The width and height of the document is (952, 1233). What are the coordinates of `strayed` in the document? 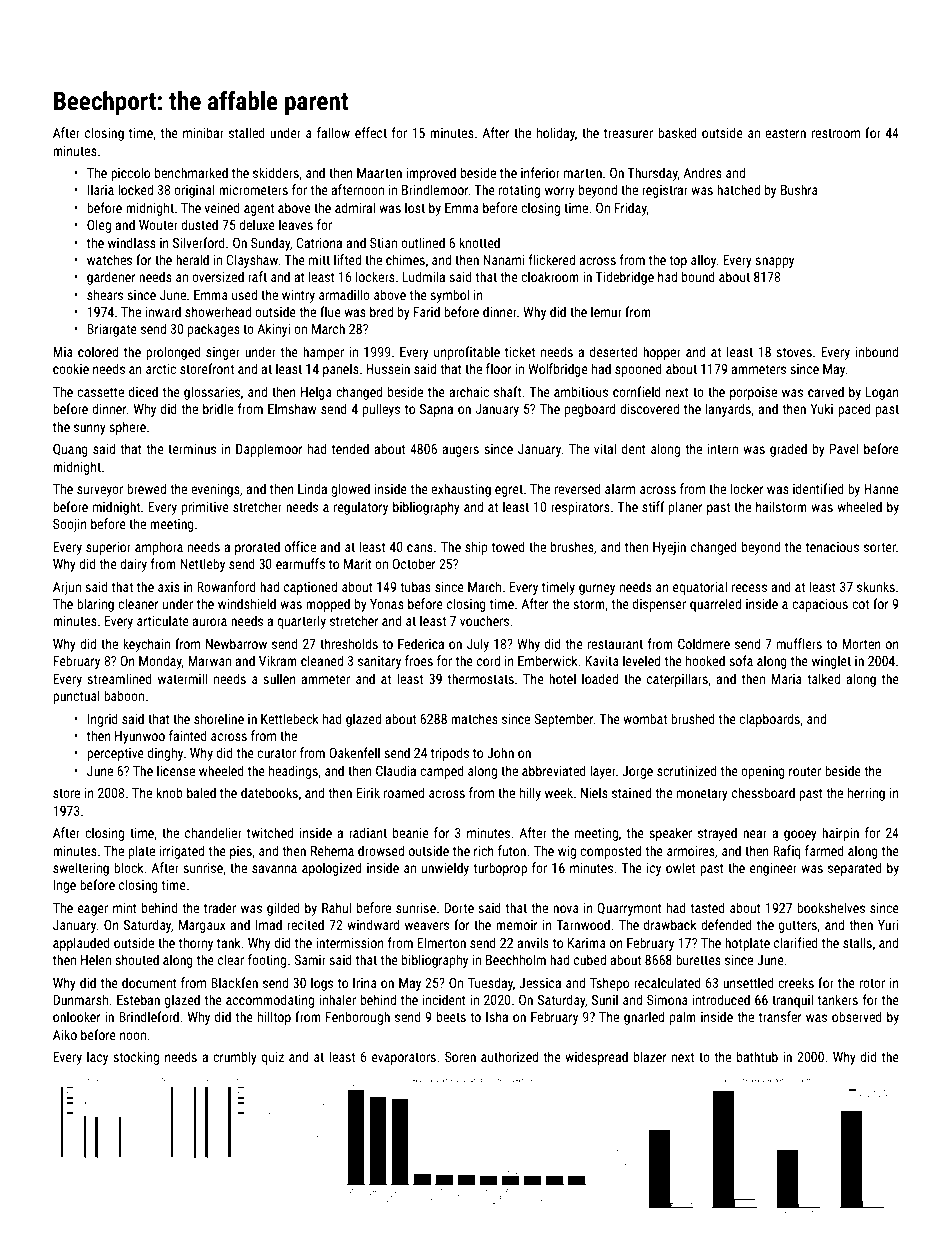 It's located at (717, 834).
